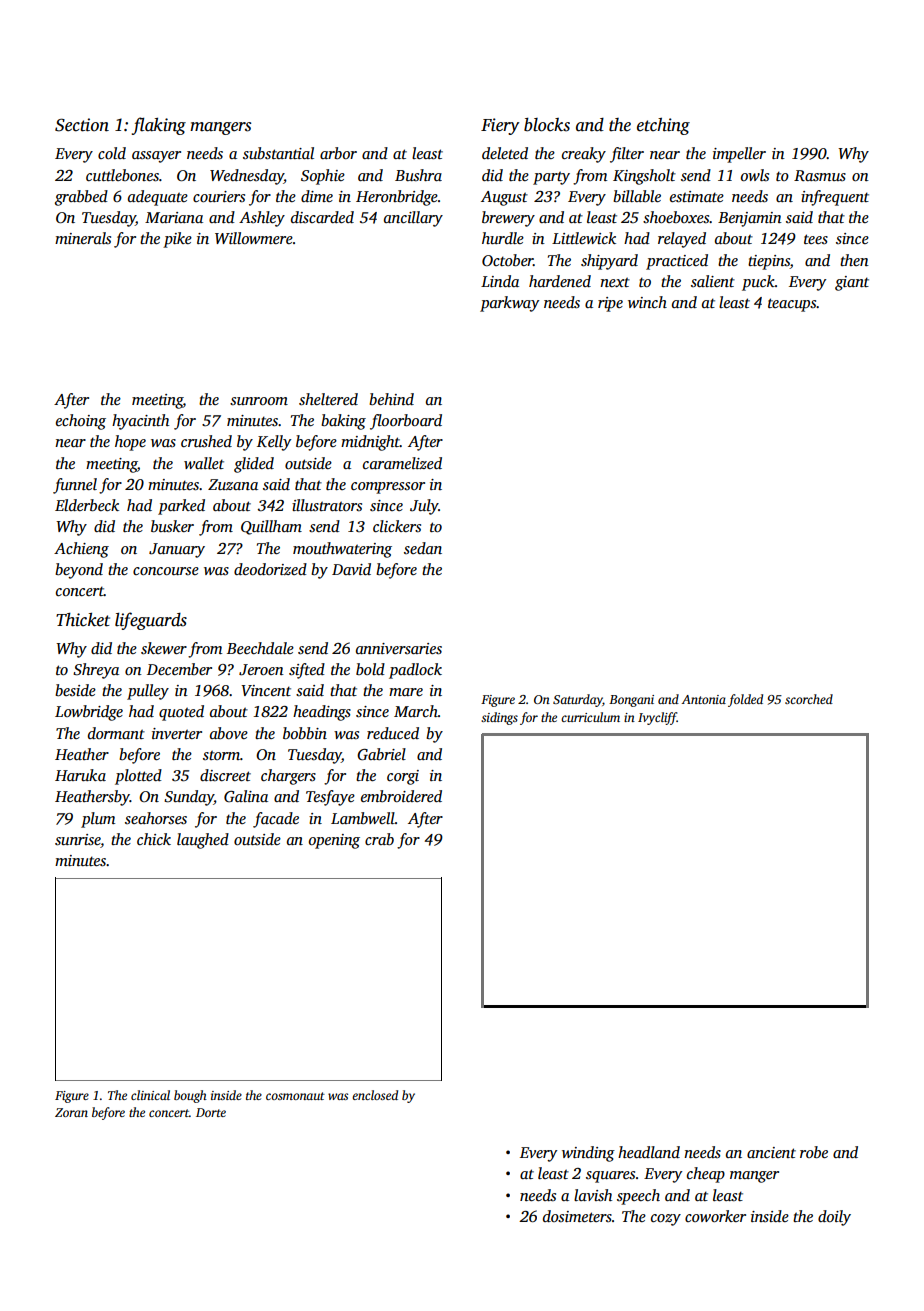 The width and height of the screenshot is (924, 1311). Describe the element at coordinates (150, 1095) in the screenshot. I see `clinical` at that location.
